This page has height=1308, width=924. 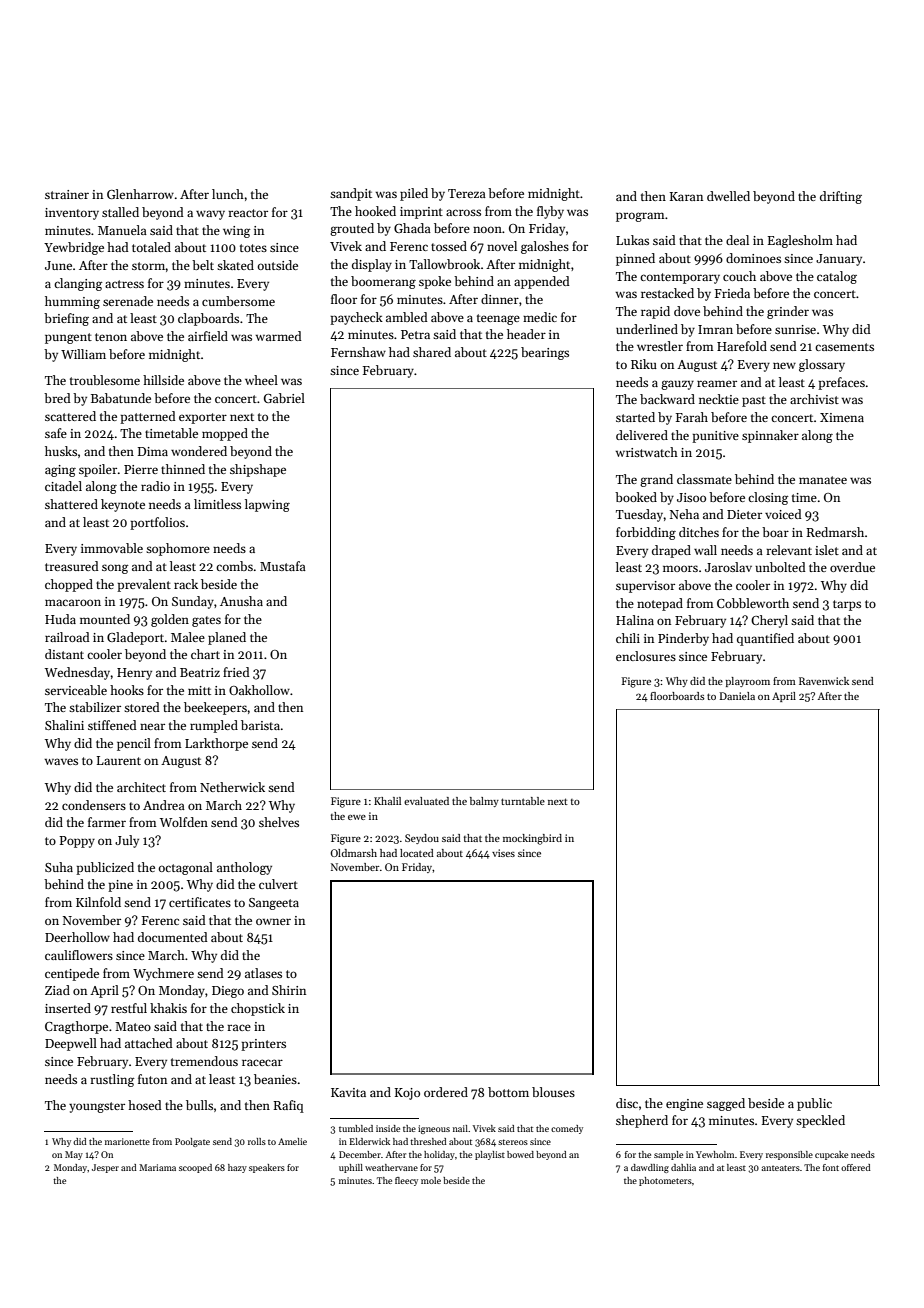 I want to click on Petra, so click(x=415, y=334).
